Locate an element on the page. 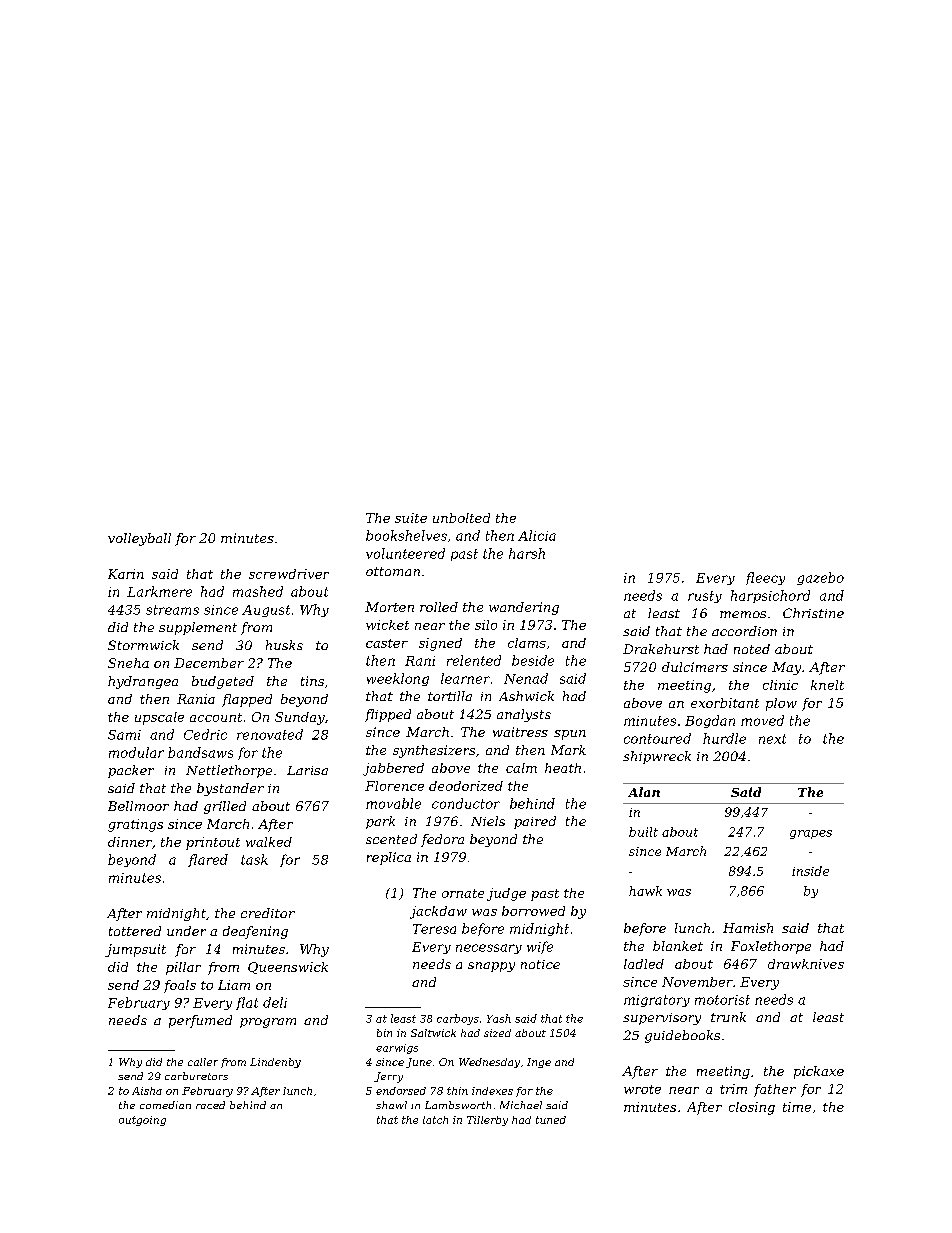 This image has height=1233, width=952. Alicia is located at coordinates (537, 535).
